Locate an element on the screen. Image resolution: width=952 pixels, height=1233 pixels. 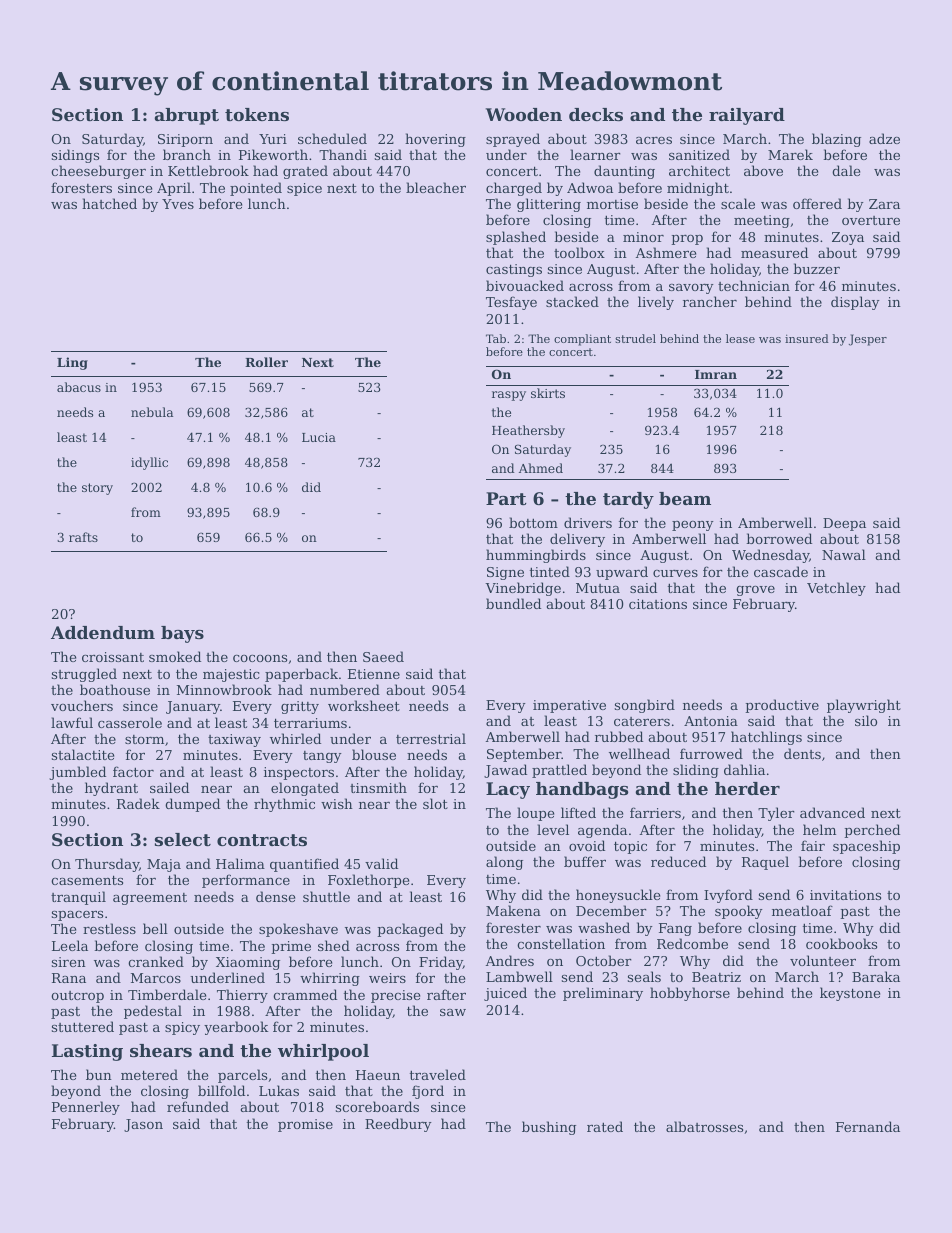
Jason is located at coordinates (143, 1125).
